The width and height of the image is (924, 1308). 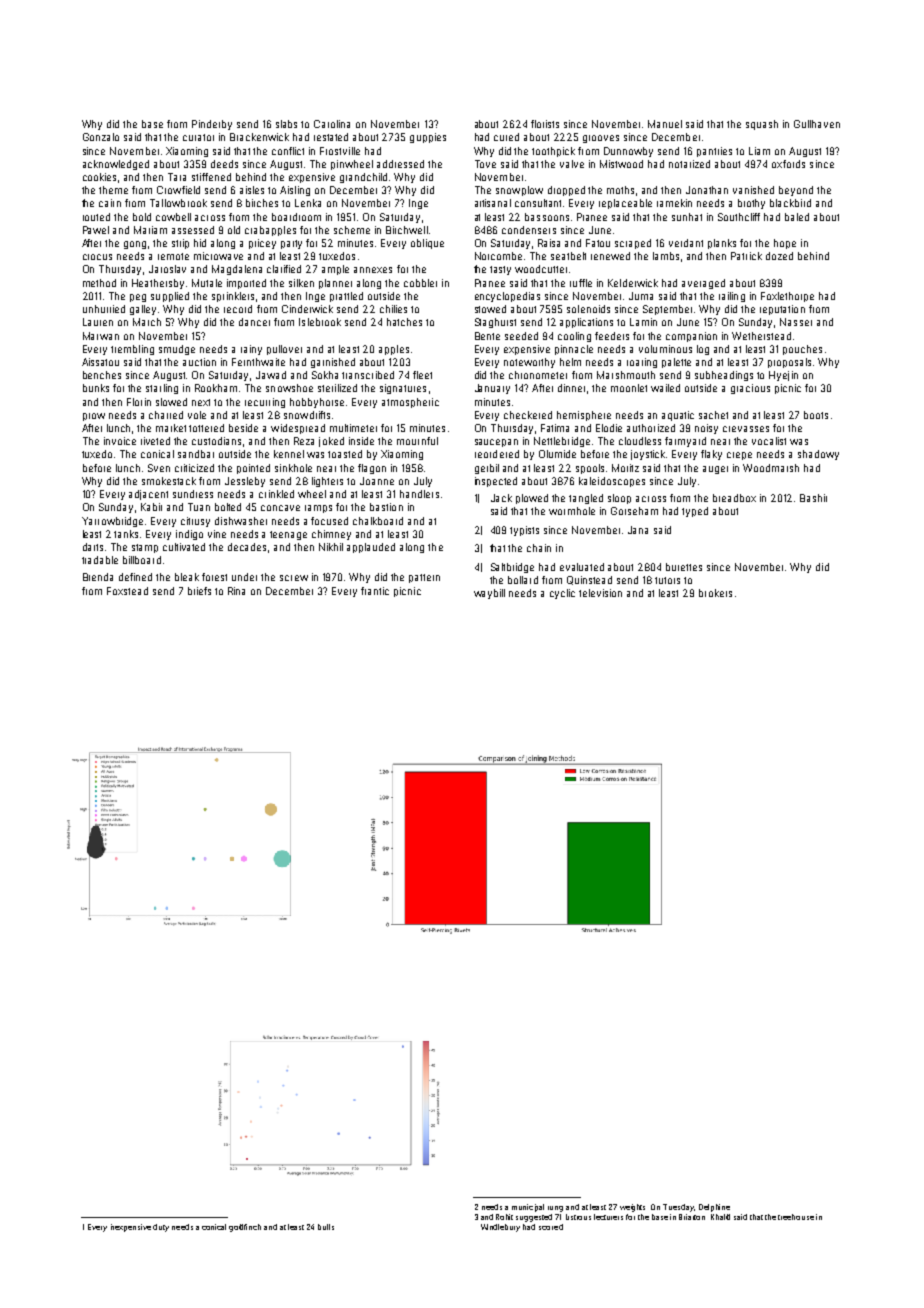 I want to click on slabs, so click(x=286, y=124).
